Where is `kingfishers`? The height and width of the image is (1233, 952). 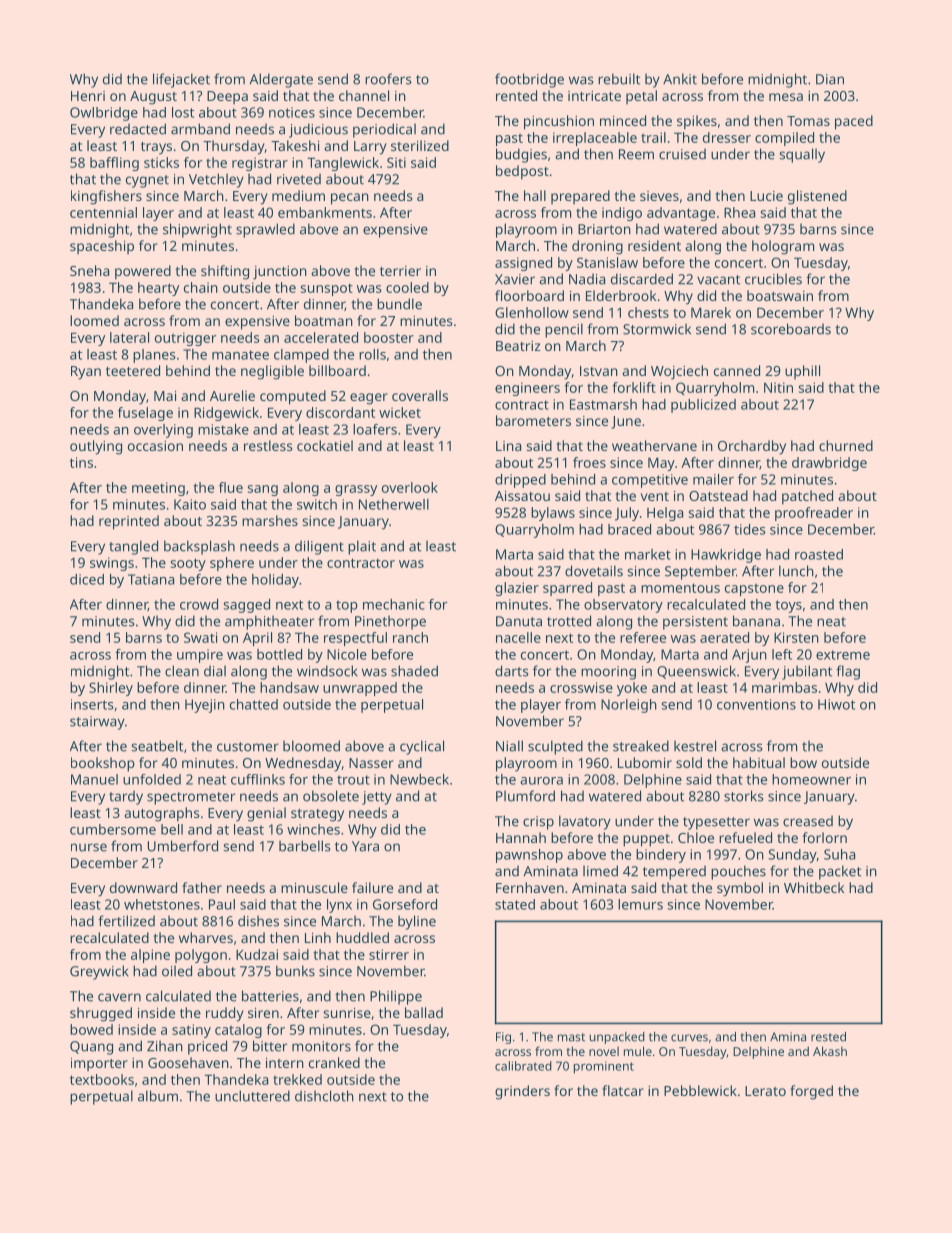
kingfishers is located at coordinates (106, 197).
